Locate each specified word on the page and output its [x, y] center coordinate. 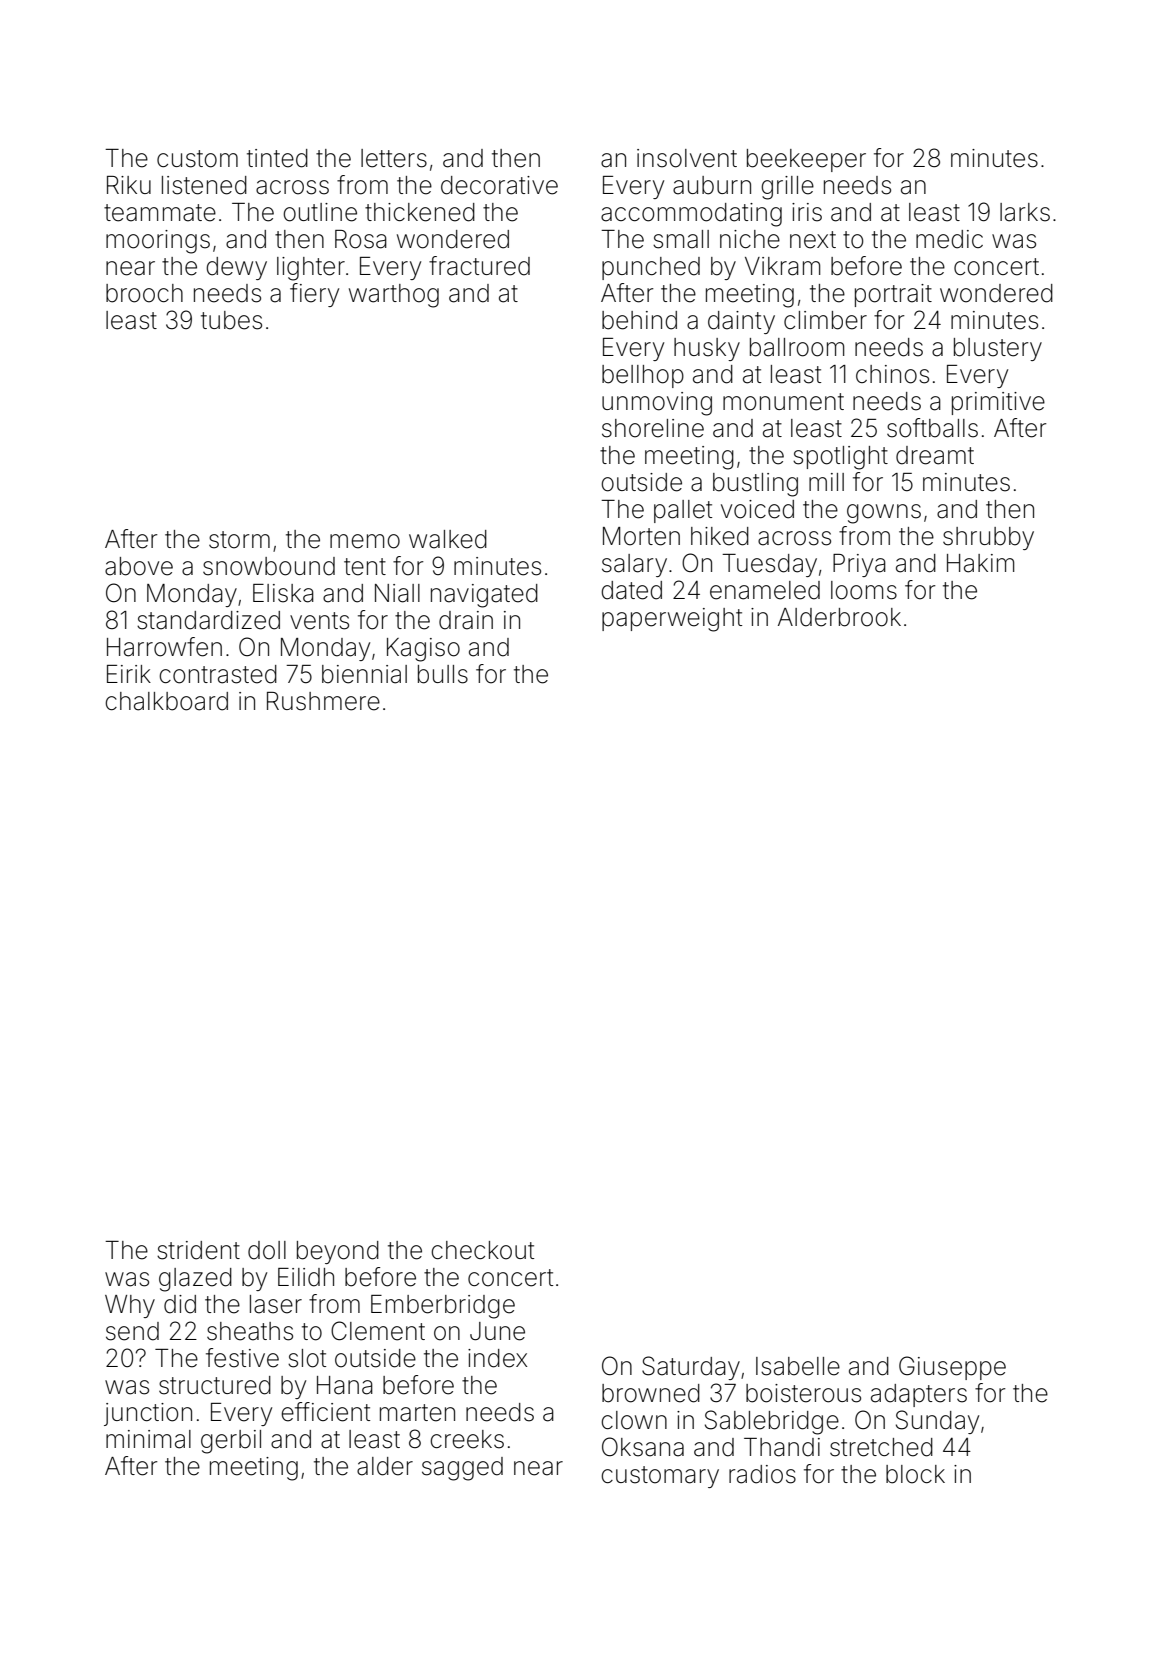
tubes [231, 320]
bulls [443, 674]
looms [864, 590]
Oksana [643, 1447]
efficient [325, 1412]
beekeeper [806, 160]
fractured [479, 266]
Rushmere [323, 701]
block [915, 1474]
